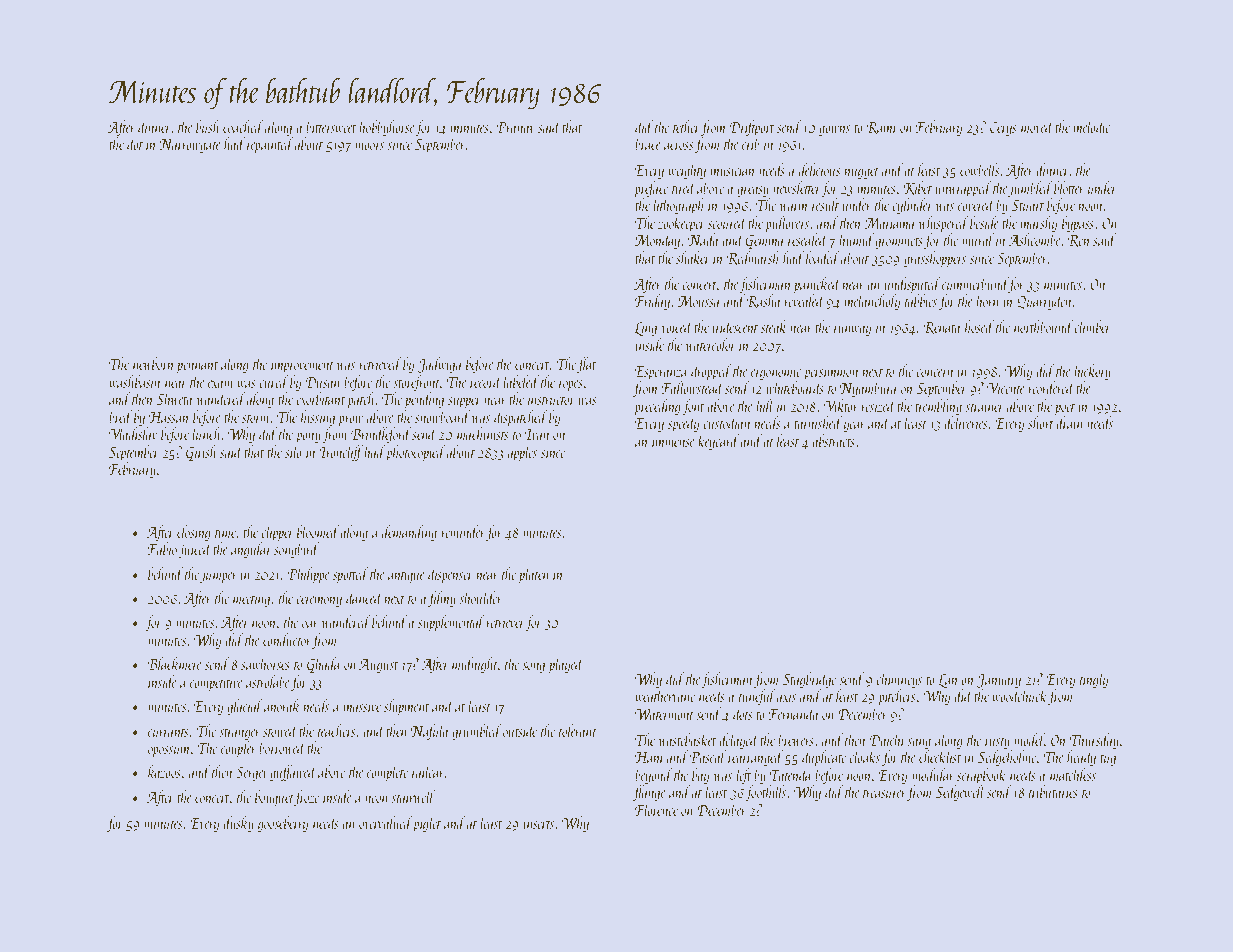 This screenshot has height=952, width=1233. Describe the element at coordinates (809, 680) in the screenshot. I see `Stagbridge` at that location.
